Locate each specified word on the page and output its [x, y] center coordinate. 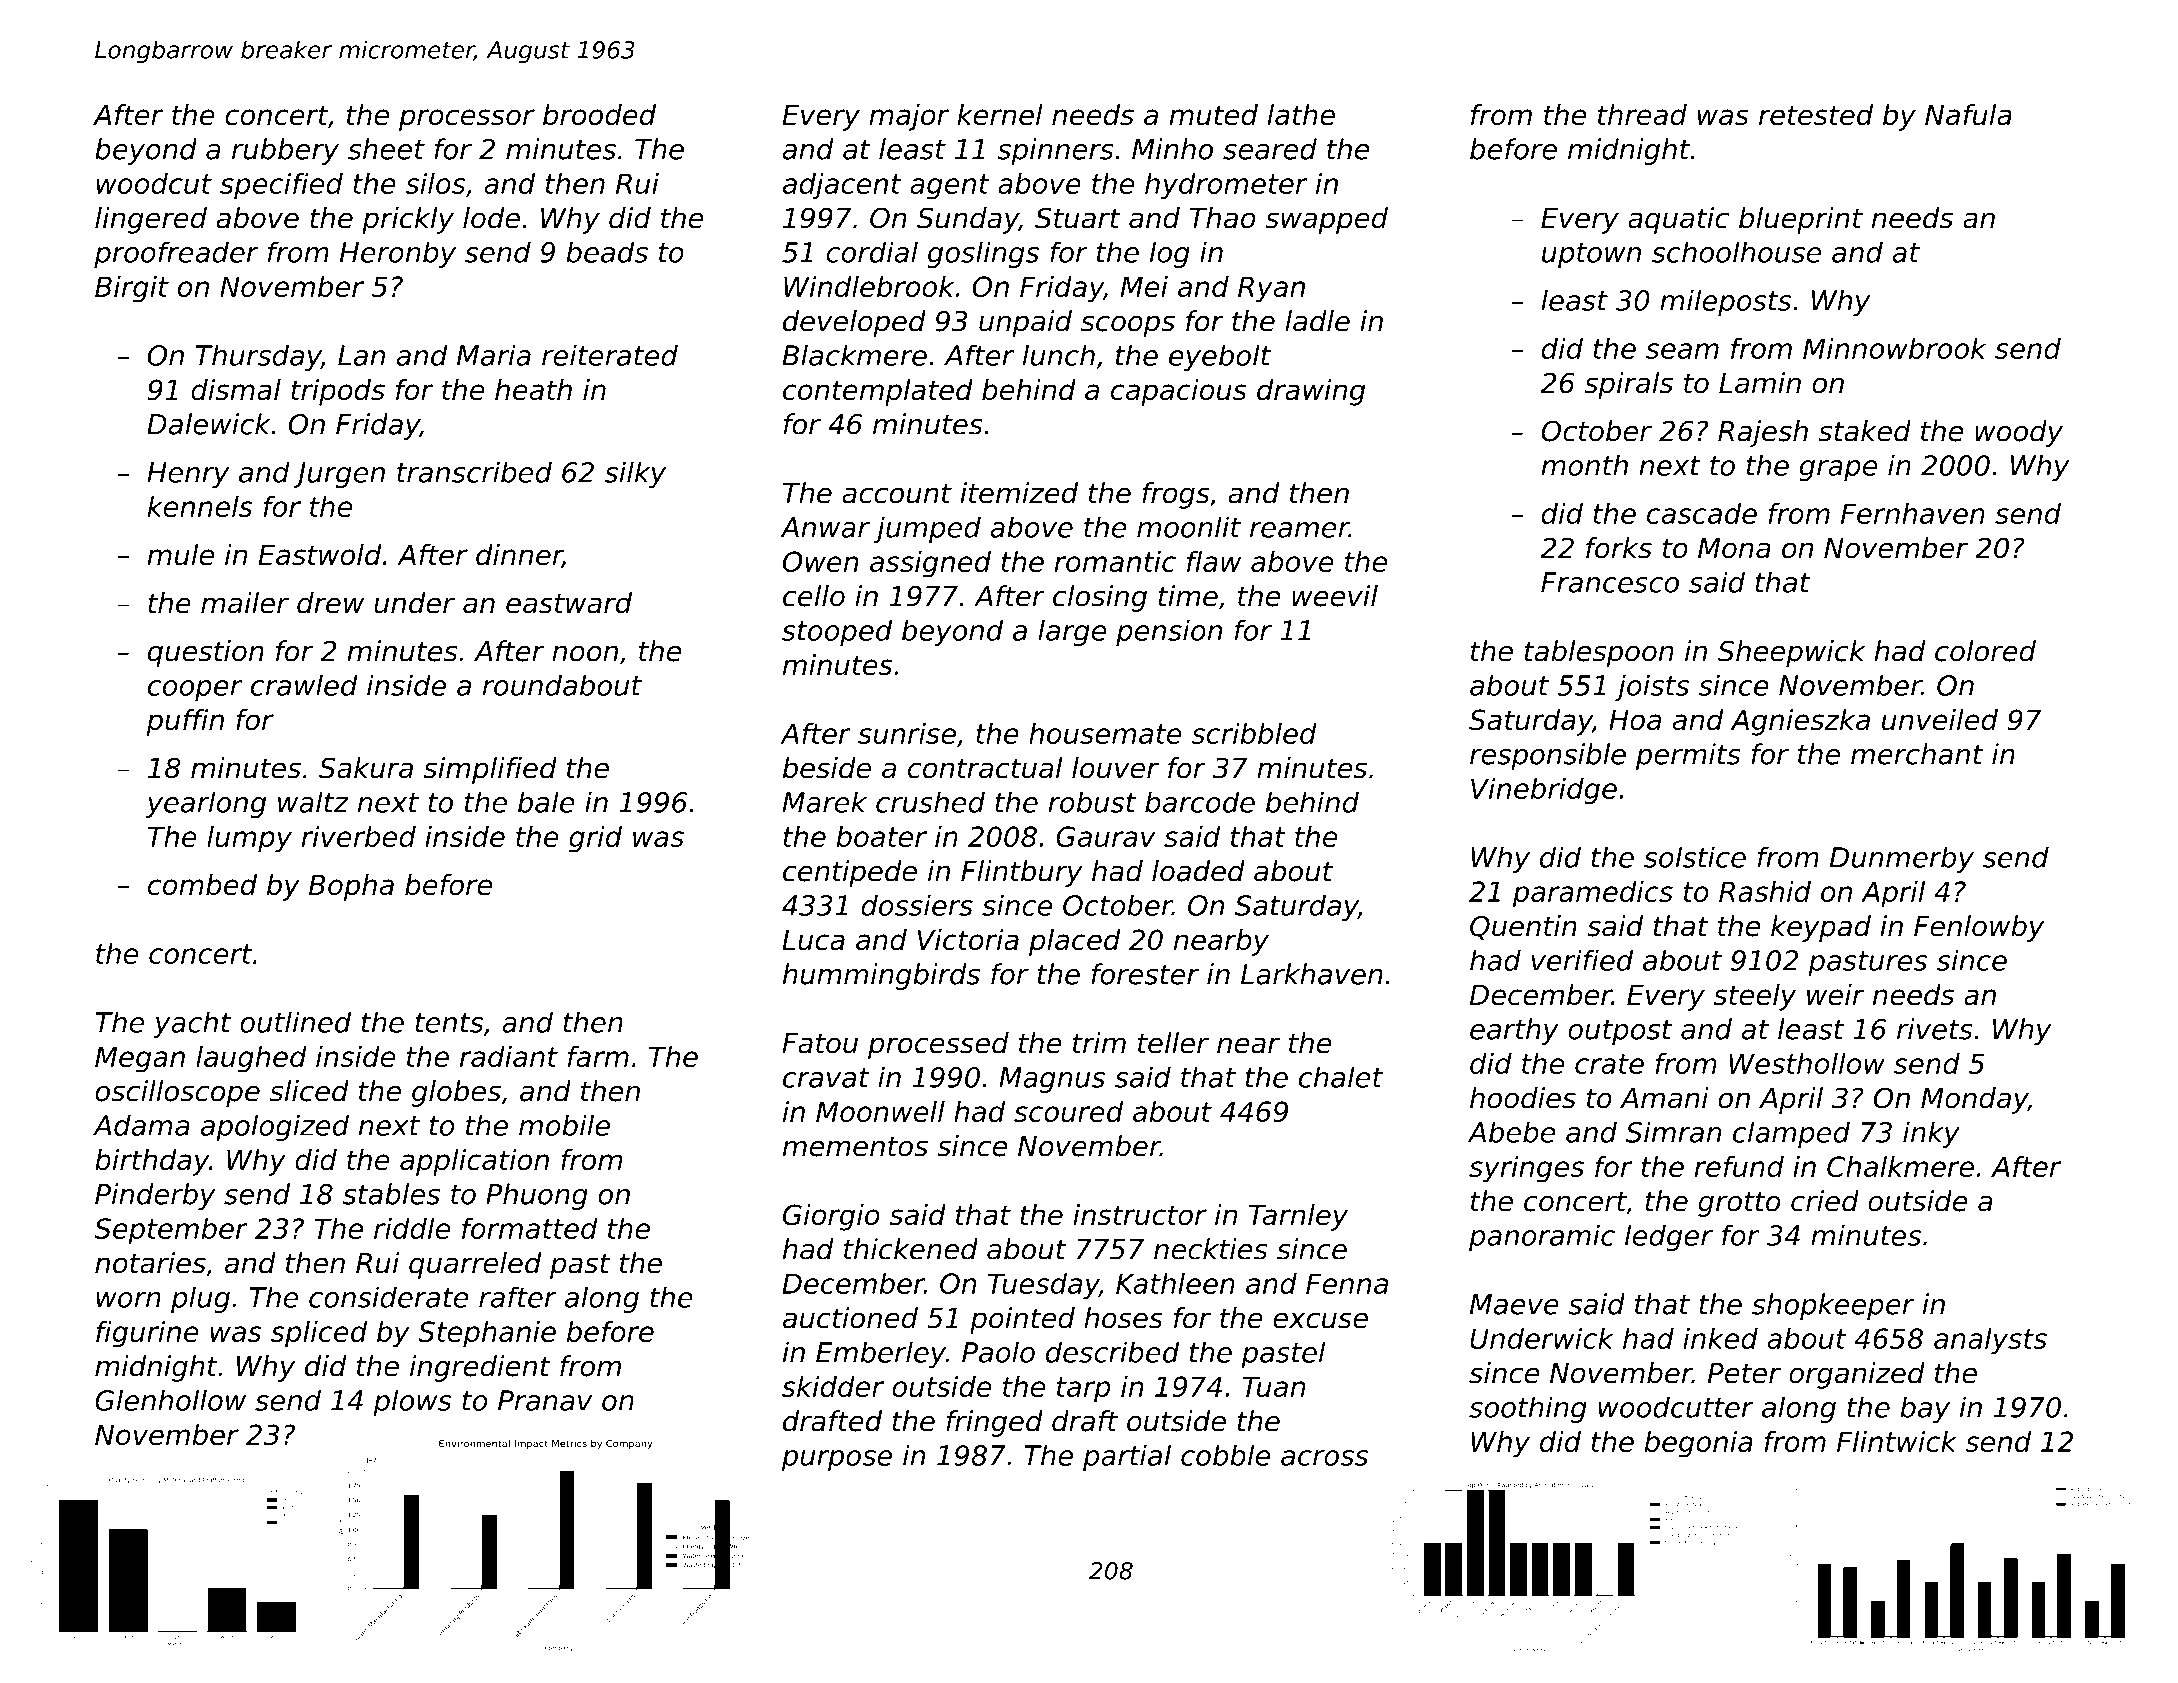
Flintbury [1022, 873]
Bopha [351, 887]
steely [1754, 997]
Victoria [968, 940]
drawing [1311, 392]
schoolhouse [1736, 252]
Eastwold [320, 555]
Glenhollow [170, 1400]
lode [491, 218]
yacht [192, 1024]
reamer [1299, 530]
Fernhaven [1913, 513]
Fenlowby [1979, 928]
